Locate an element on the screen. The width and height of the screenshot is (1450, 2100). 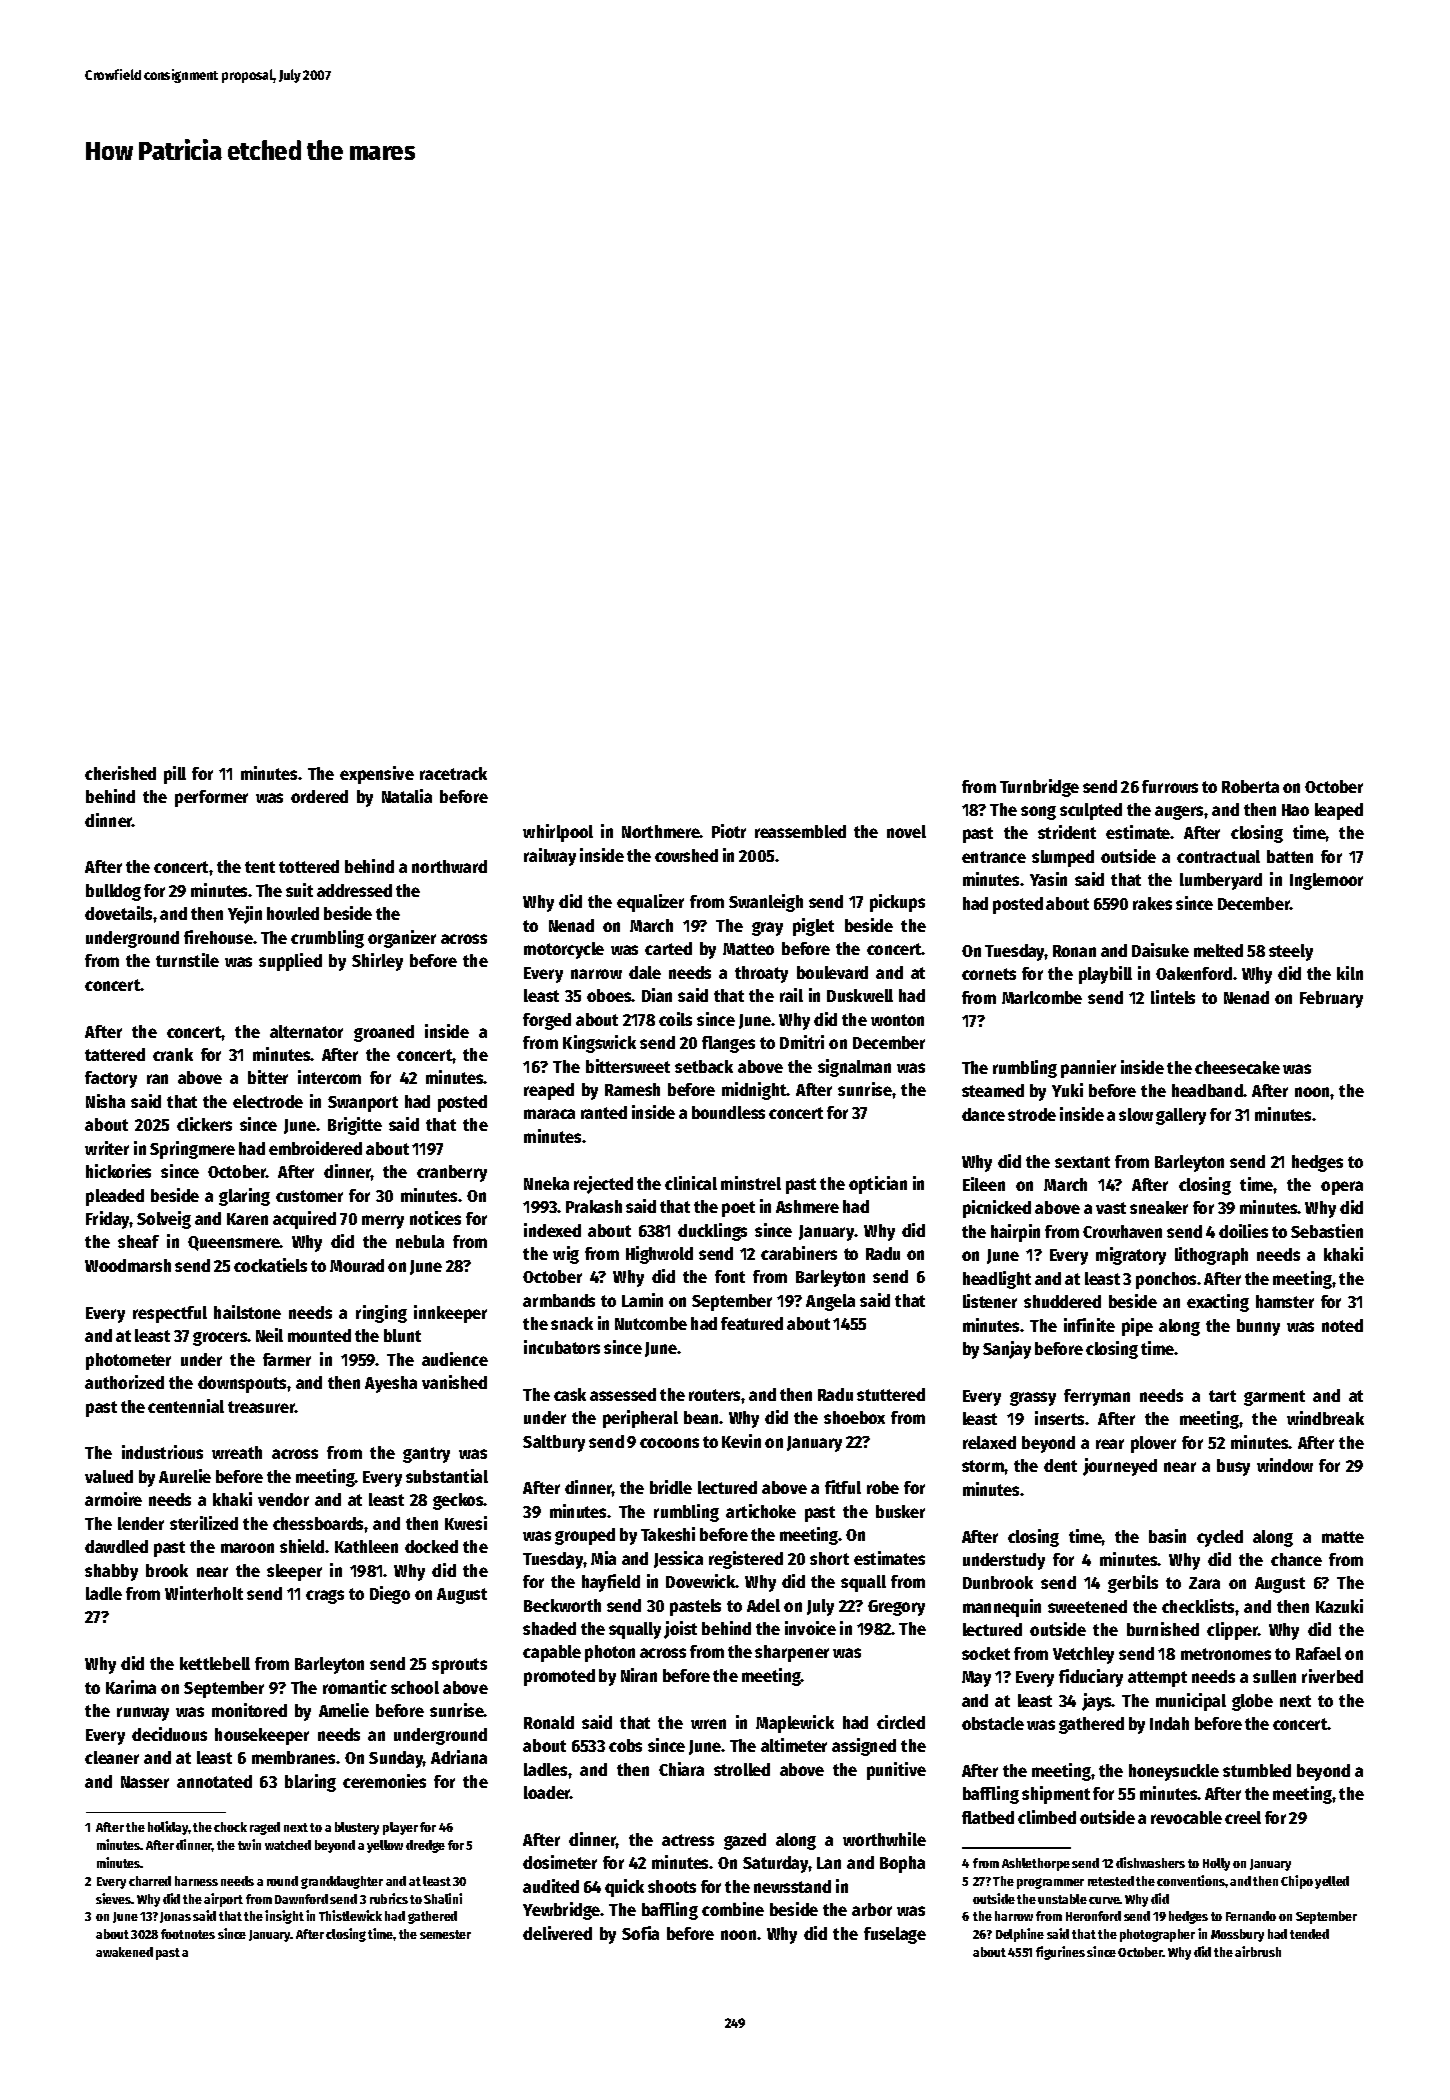
Northmere is located at coordinates (661, 831).
